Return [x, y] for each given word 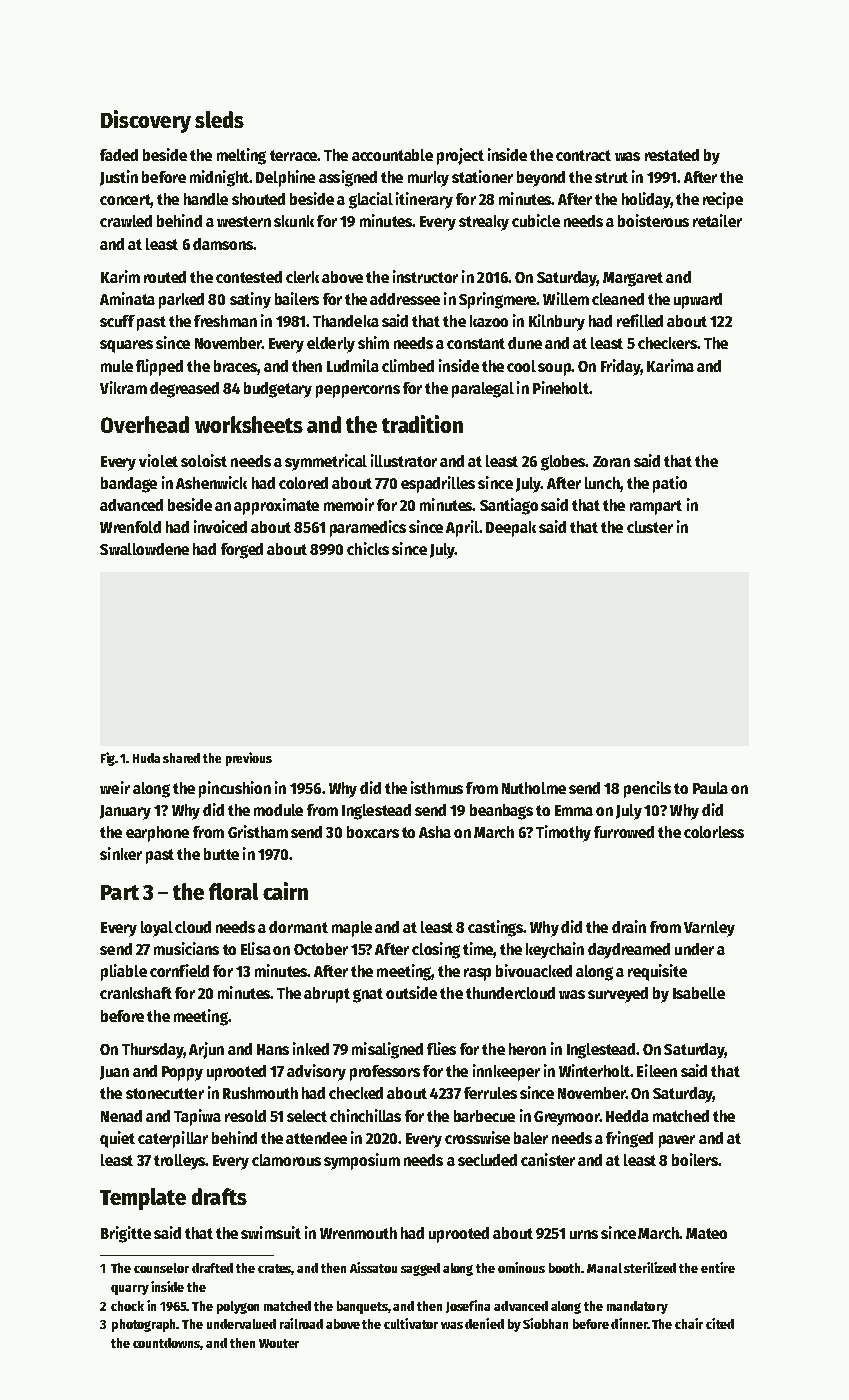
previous [249, 759]
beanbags [501, 812]
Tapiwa [197, 1117]
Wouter [279, 1343]
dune [525, 343]
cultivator [411, 1323]
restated [672, 155]
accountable [392, 155]
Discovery [146, 121]
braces [235, 366]
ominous [521, 1267]
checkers [667, 343]
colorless [714, 832]
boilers [695, 1159]
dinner [629, 1323]
